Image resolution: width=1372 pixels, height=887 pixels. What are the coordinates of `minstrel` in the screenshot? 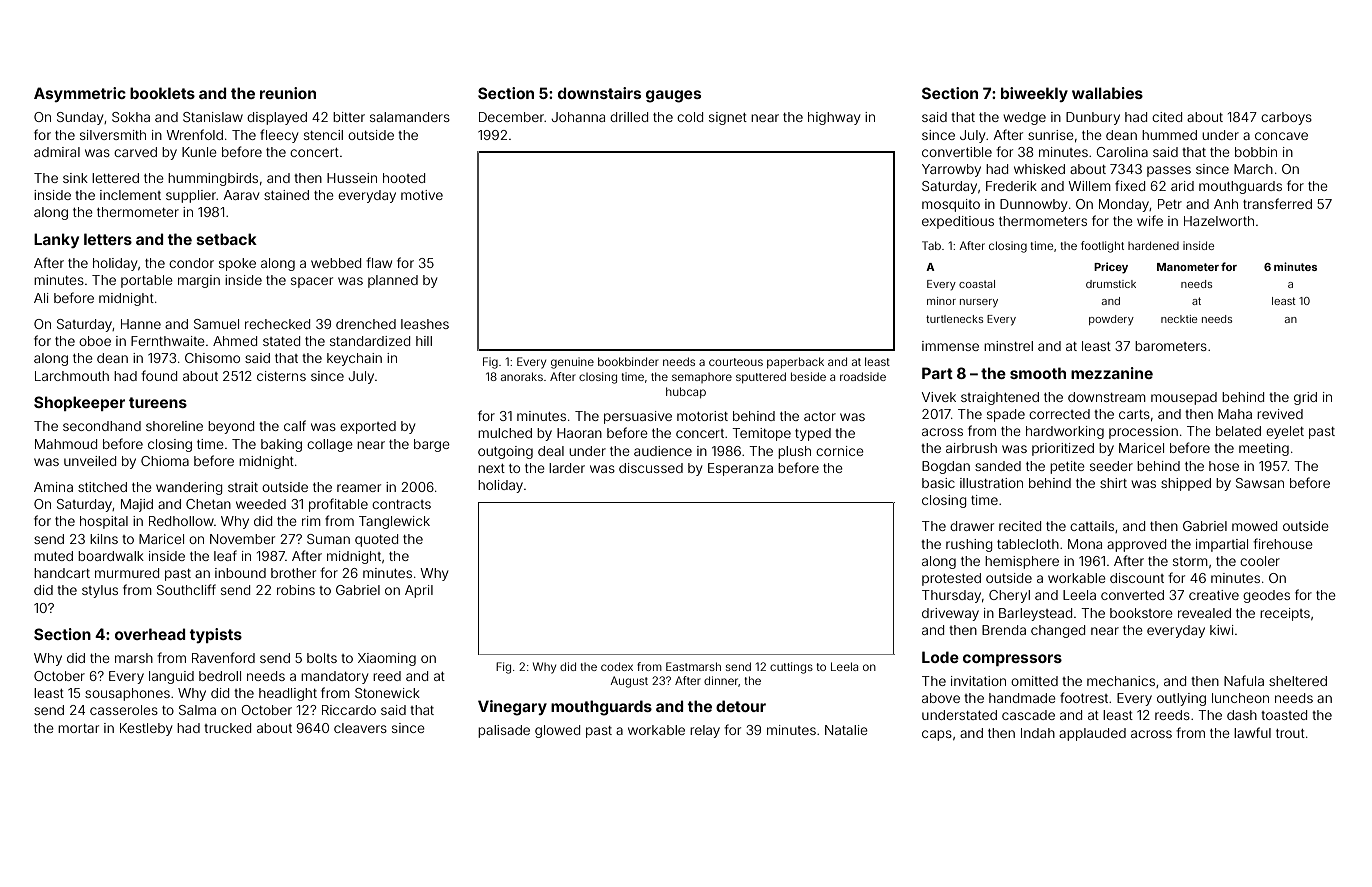 It's located at (1008, 346).
